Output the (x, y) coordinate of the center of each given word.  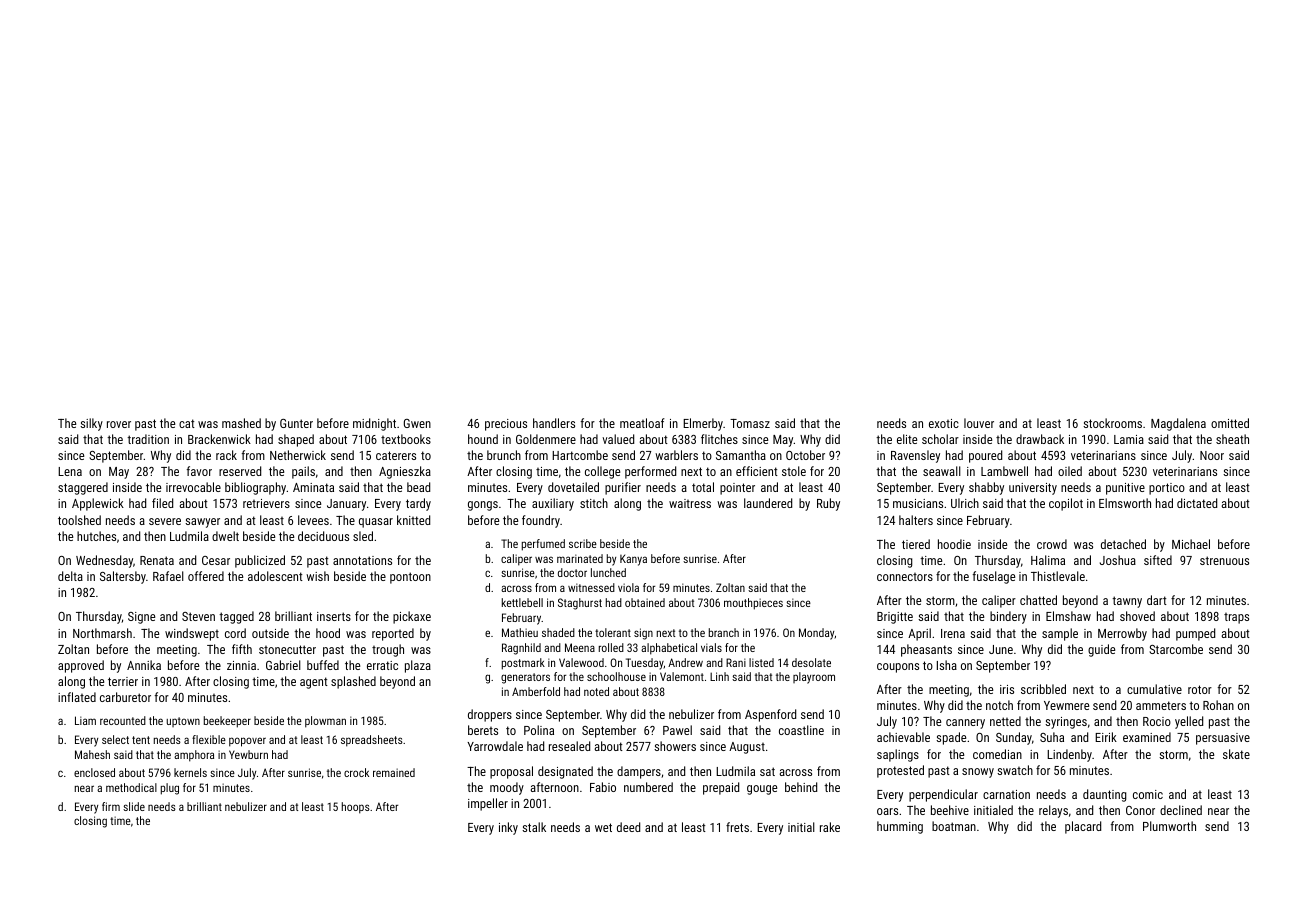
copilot (1066, 504)
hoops (356, 808)
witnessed (591, 587)
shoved (1137, 616)
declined (1181, 810)
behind (801, 787)
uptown (183, 722)
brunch (504, 455)
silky (91, 424)
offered (206, 576)
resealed (569, 746)
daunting (1105, 795)
